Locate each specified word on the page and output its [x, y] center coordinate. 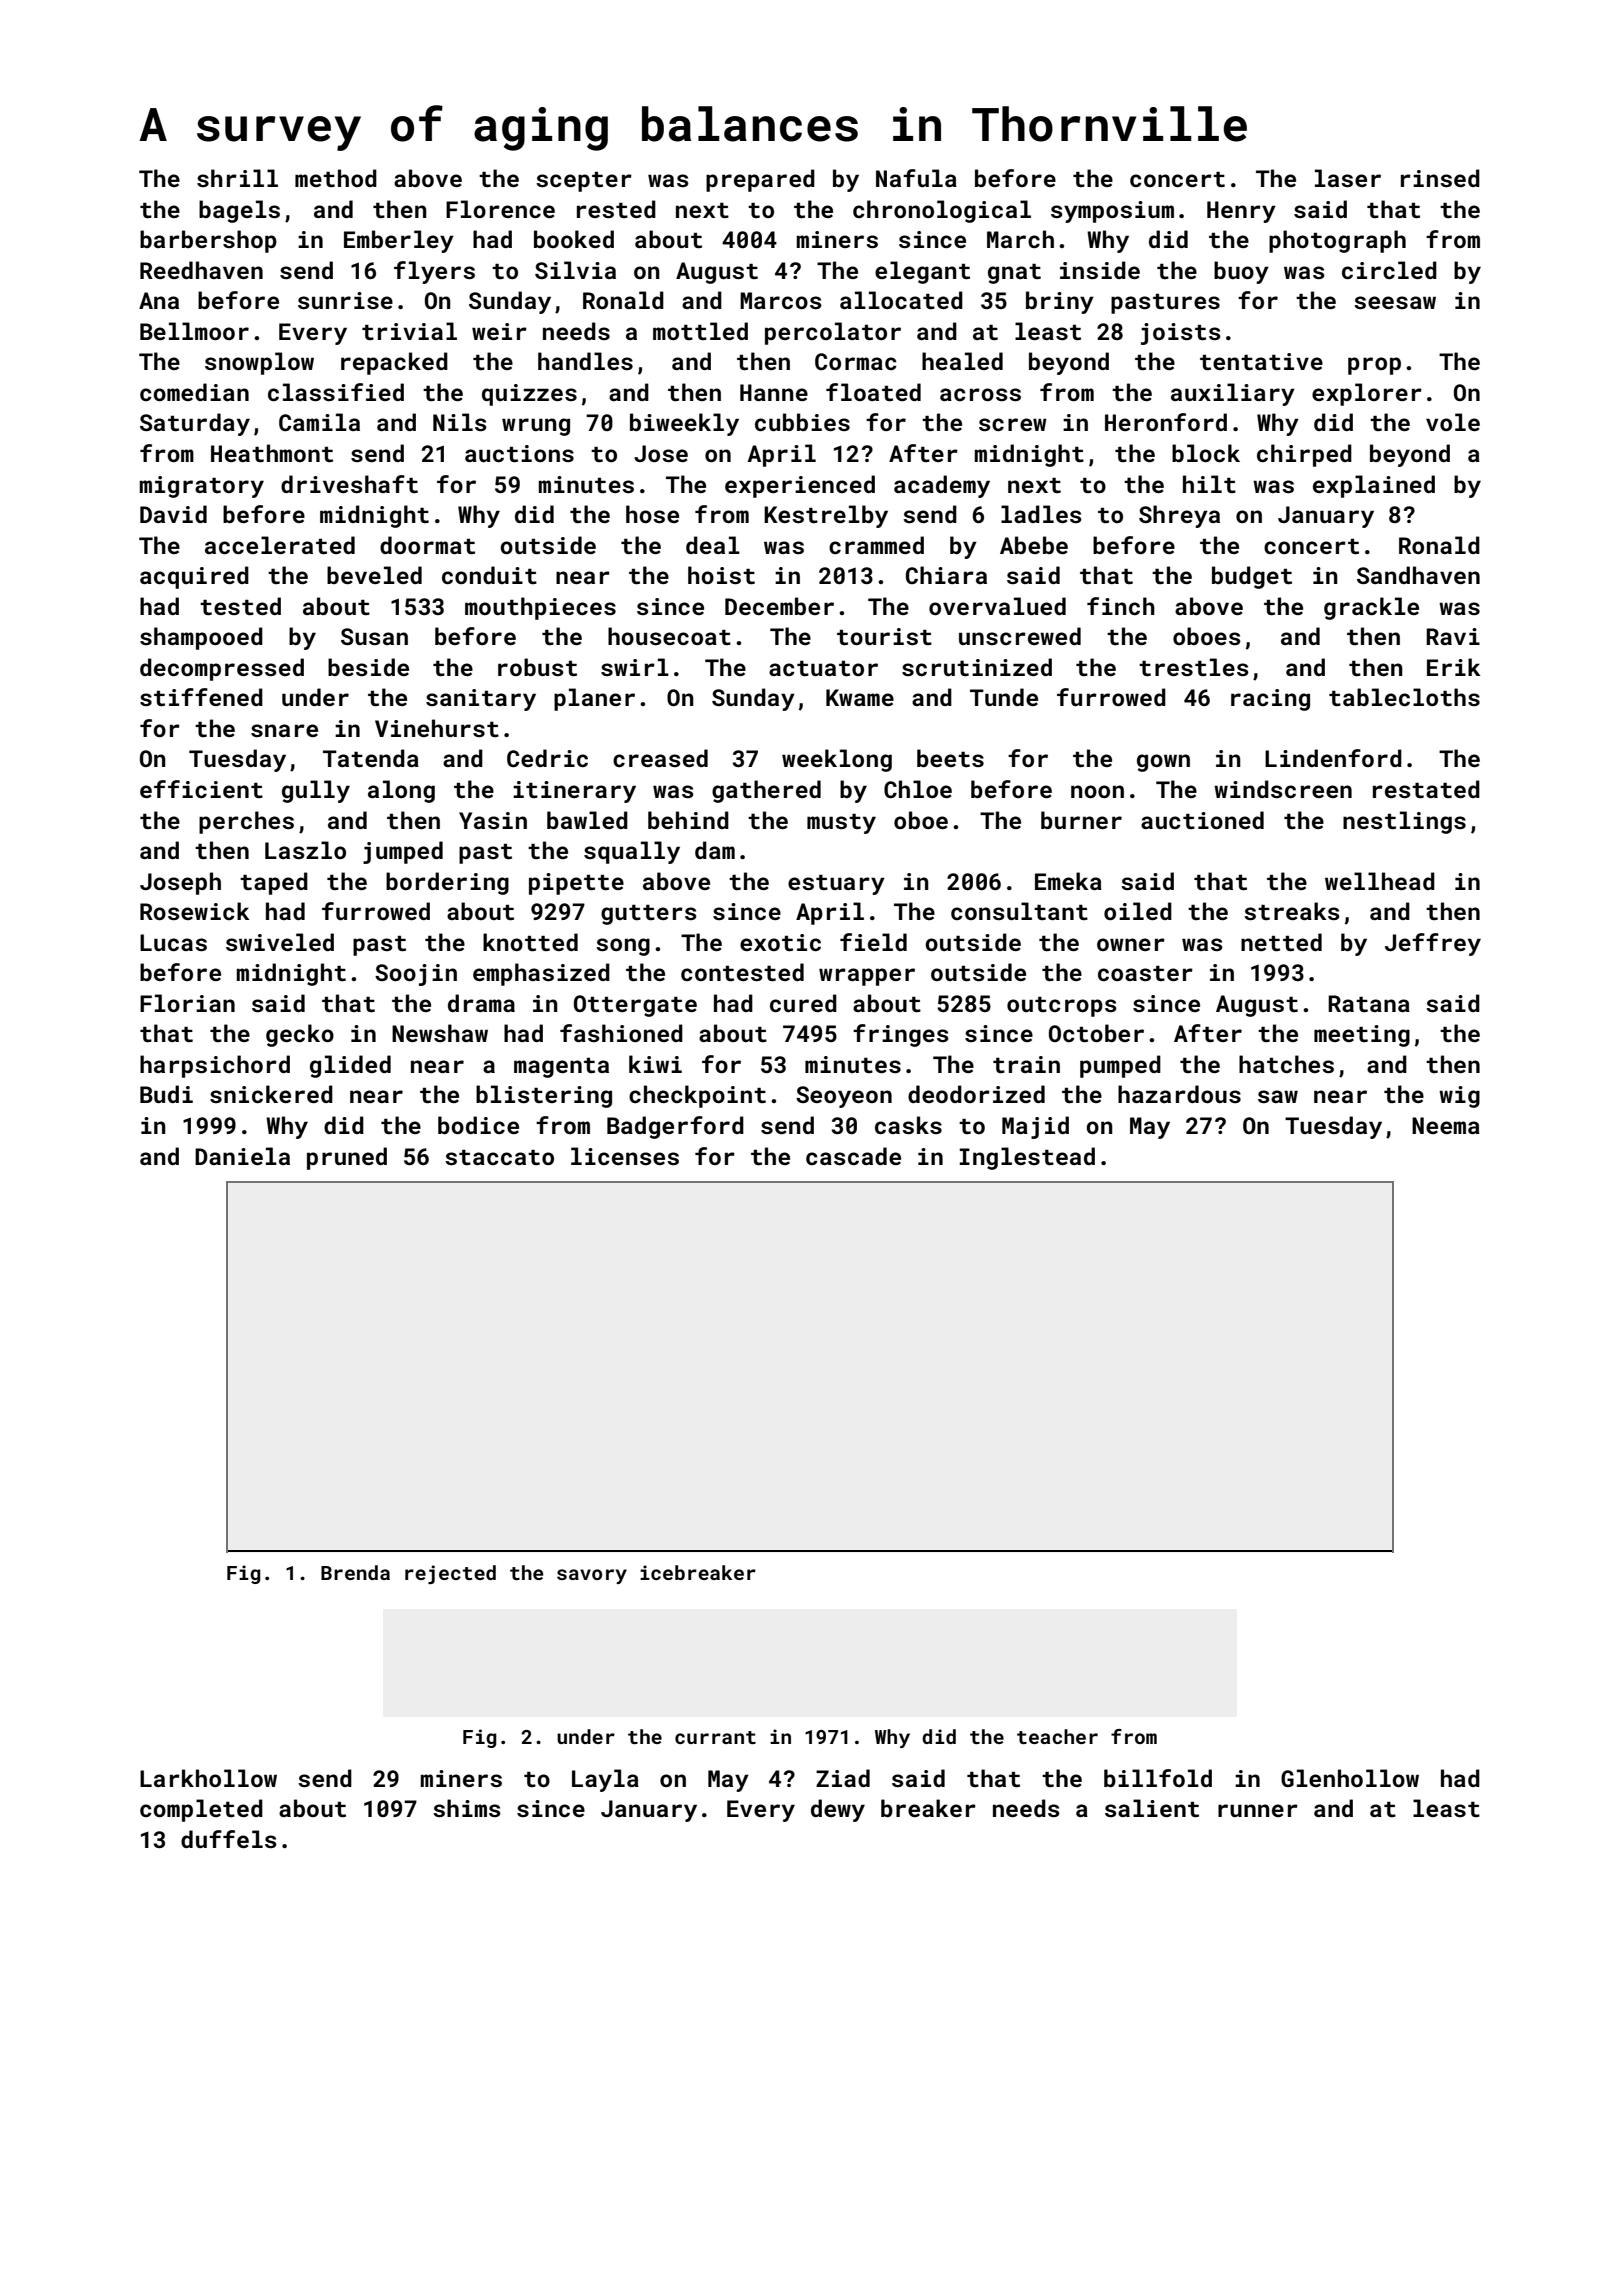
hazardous [1179, 1094]
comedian [194, 392]
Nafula [916, 178]
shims [467, 1808]
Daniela [242, 1156]
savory [592, 1576]
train [1026, 1064]
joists [1181, 334]
